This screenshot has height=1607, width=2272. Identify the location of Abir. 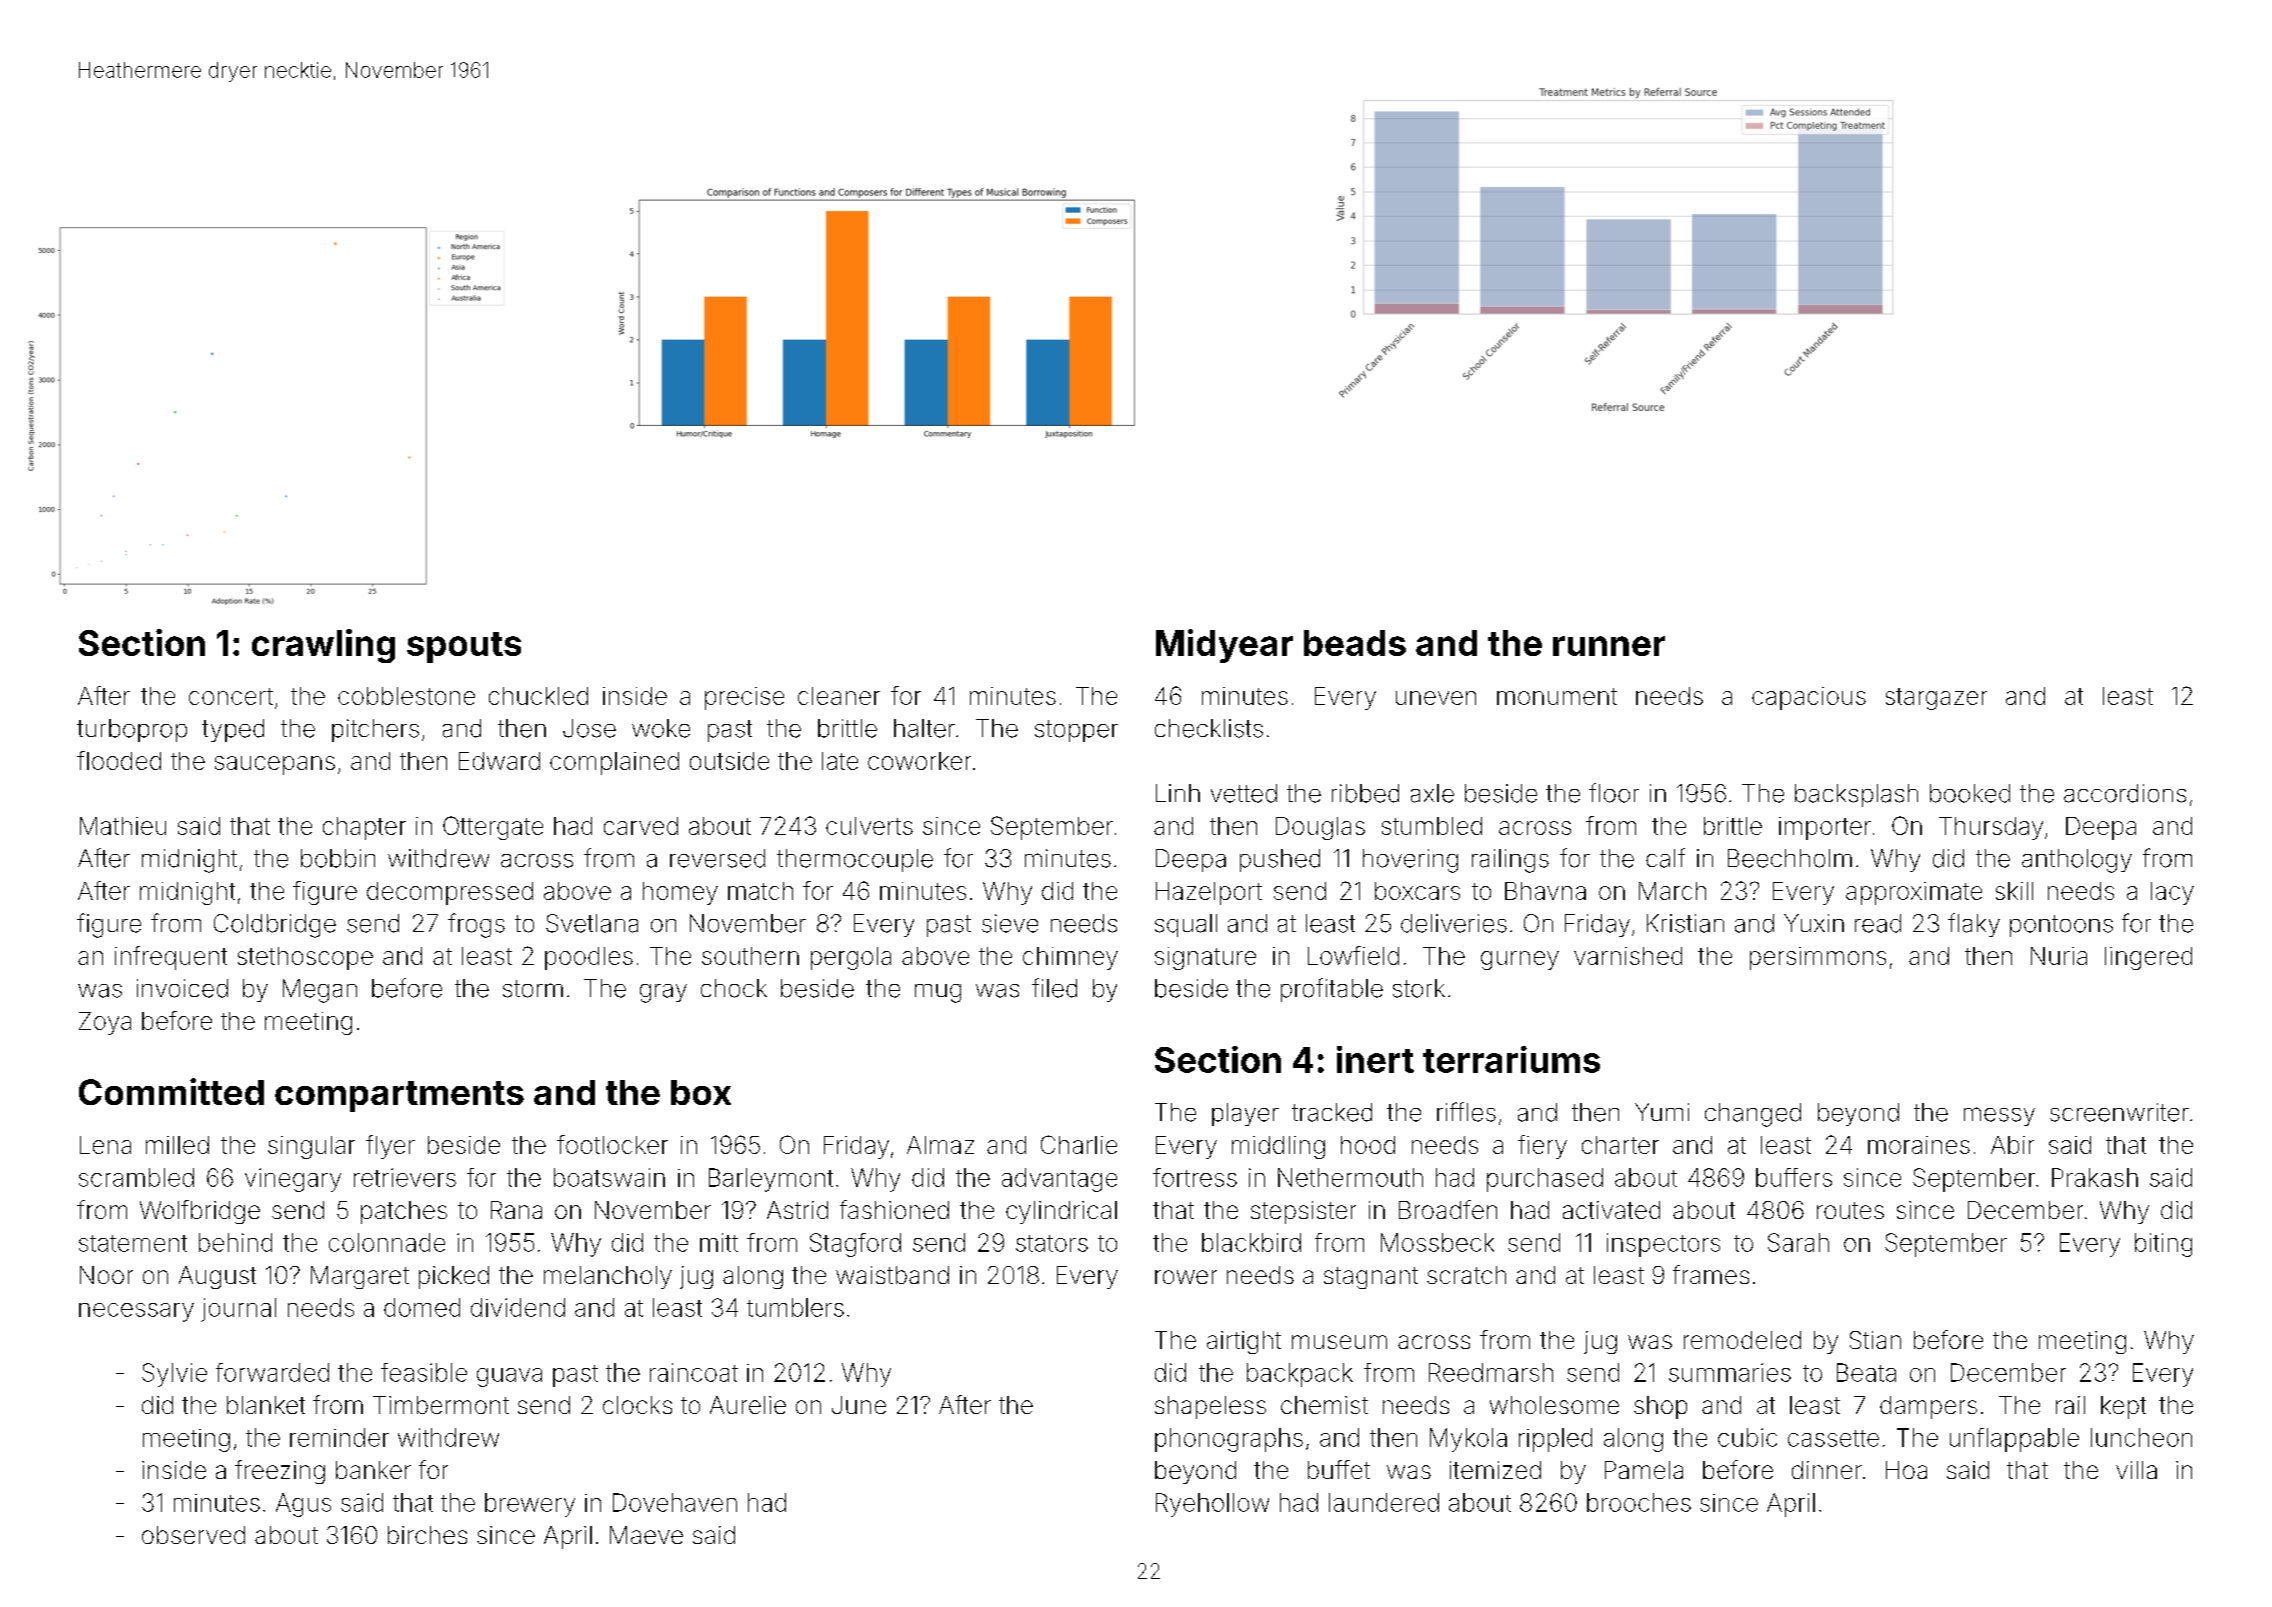
(2012, 1145).
